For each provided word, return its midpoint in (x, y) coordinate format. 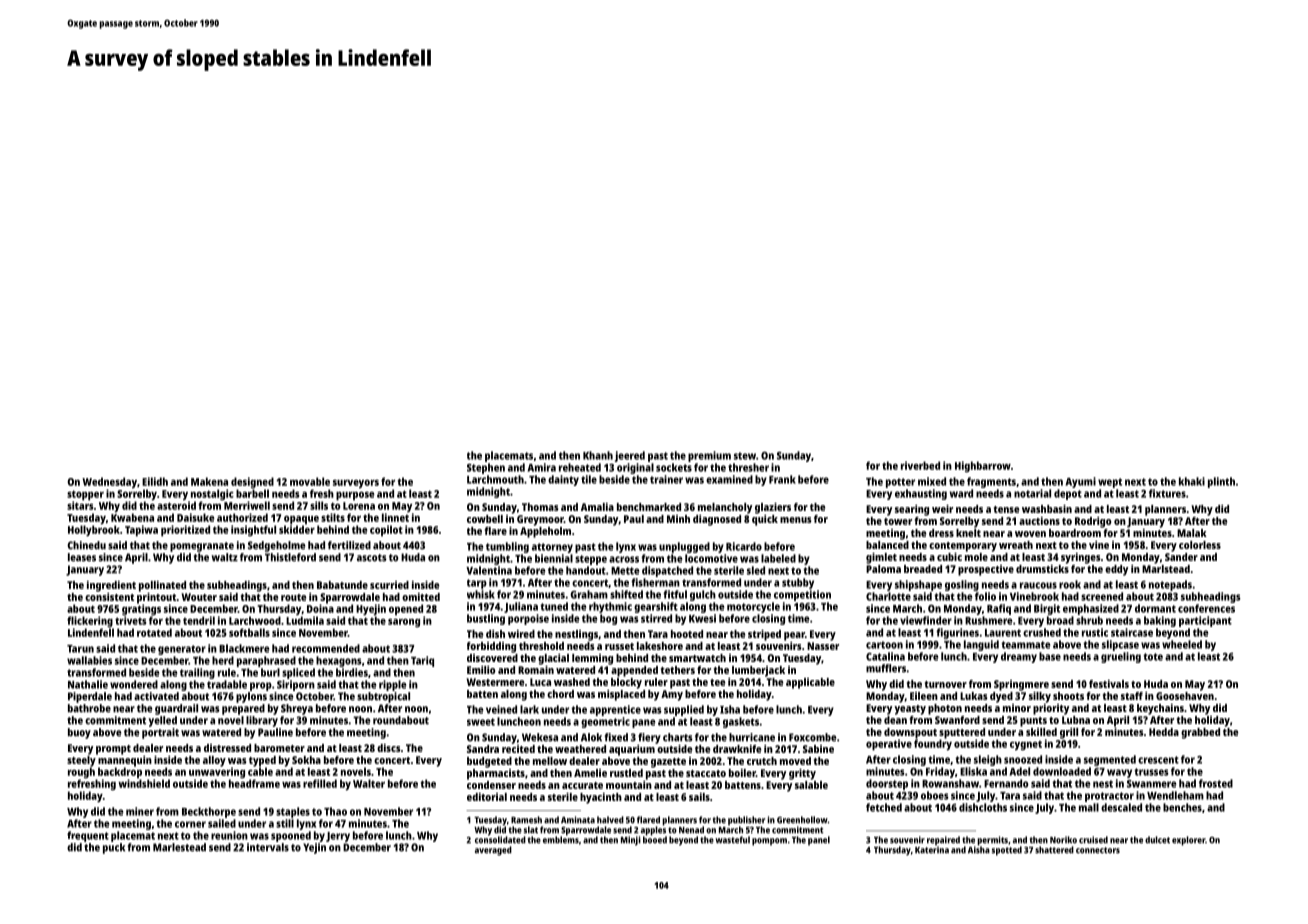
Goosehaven (1185, 696)
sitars (80, 505)
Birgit (1047, 609)
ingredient (111, 586)
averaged (493, 851)
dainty (563, 480)
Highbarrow (983, 467)
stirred (656, 618)
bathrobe (89, 708)
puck (114, 848)
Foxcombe (812, 737)
